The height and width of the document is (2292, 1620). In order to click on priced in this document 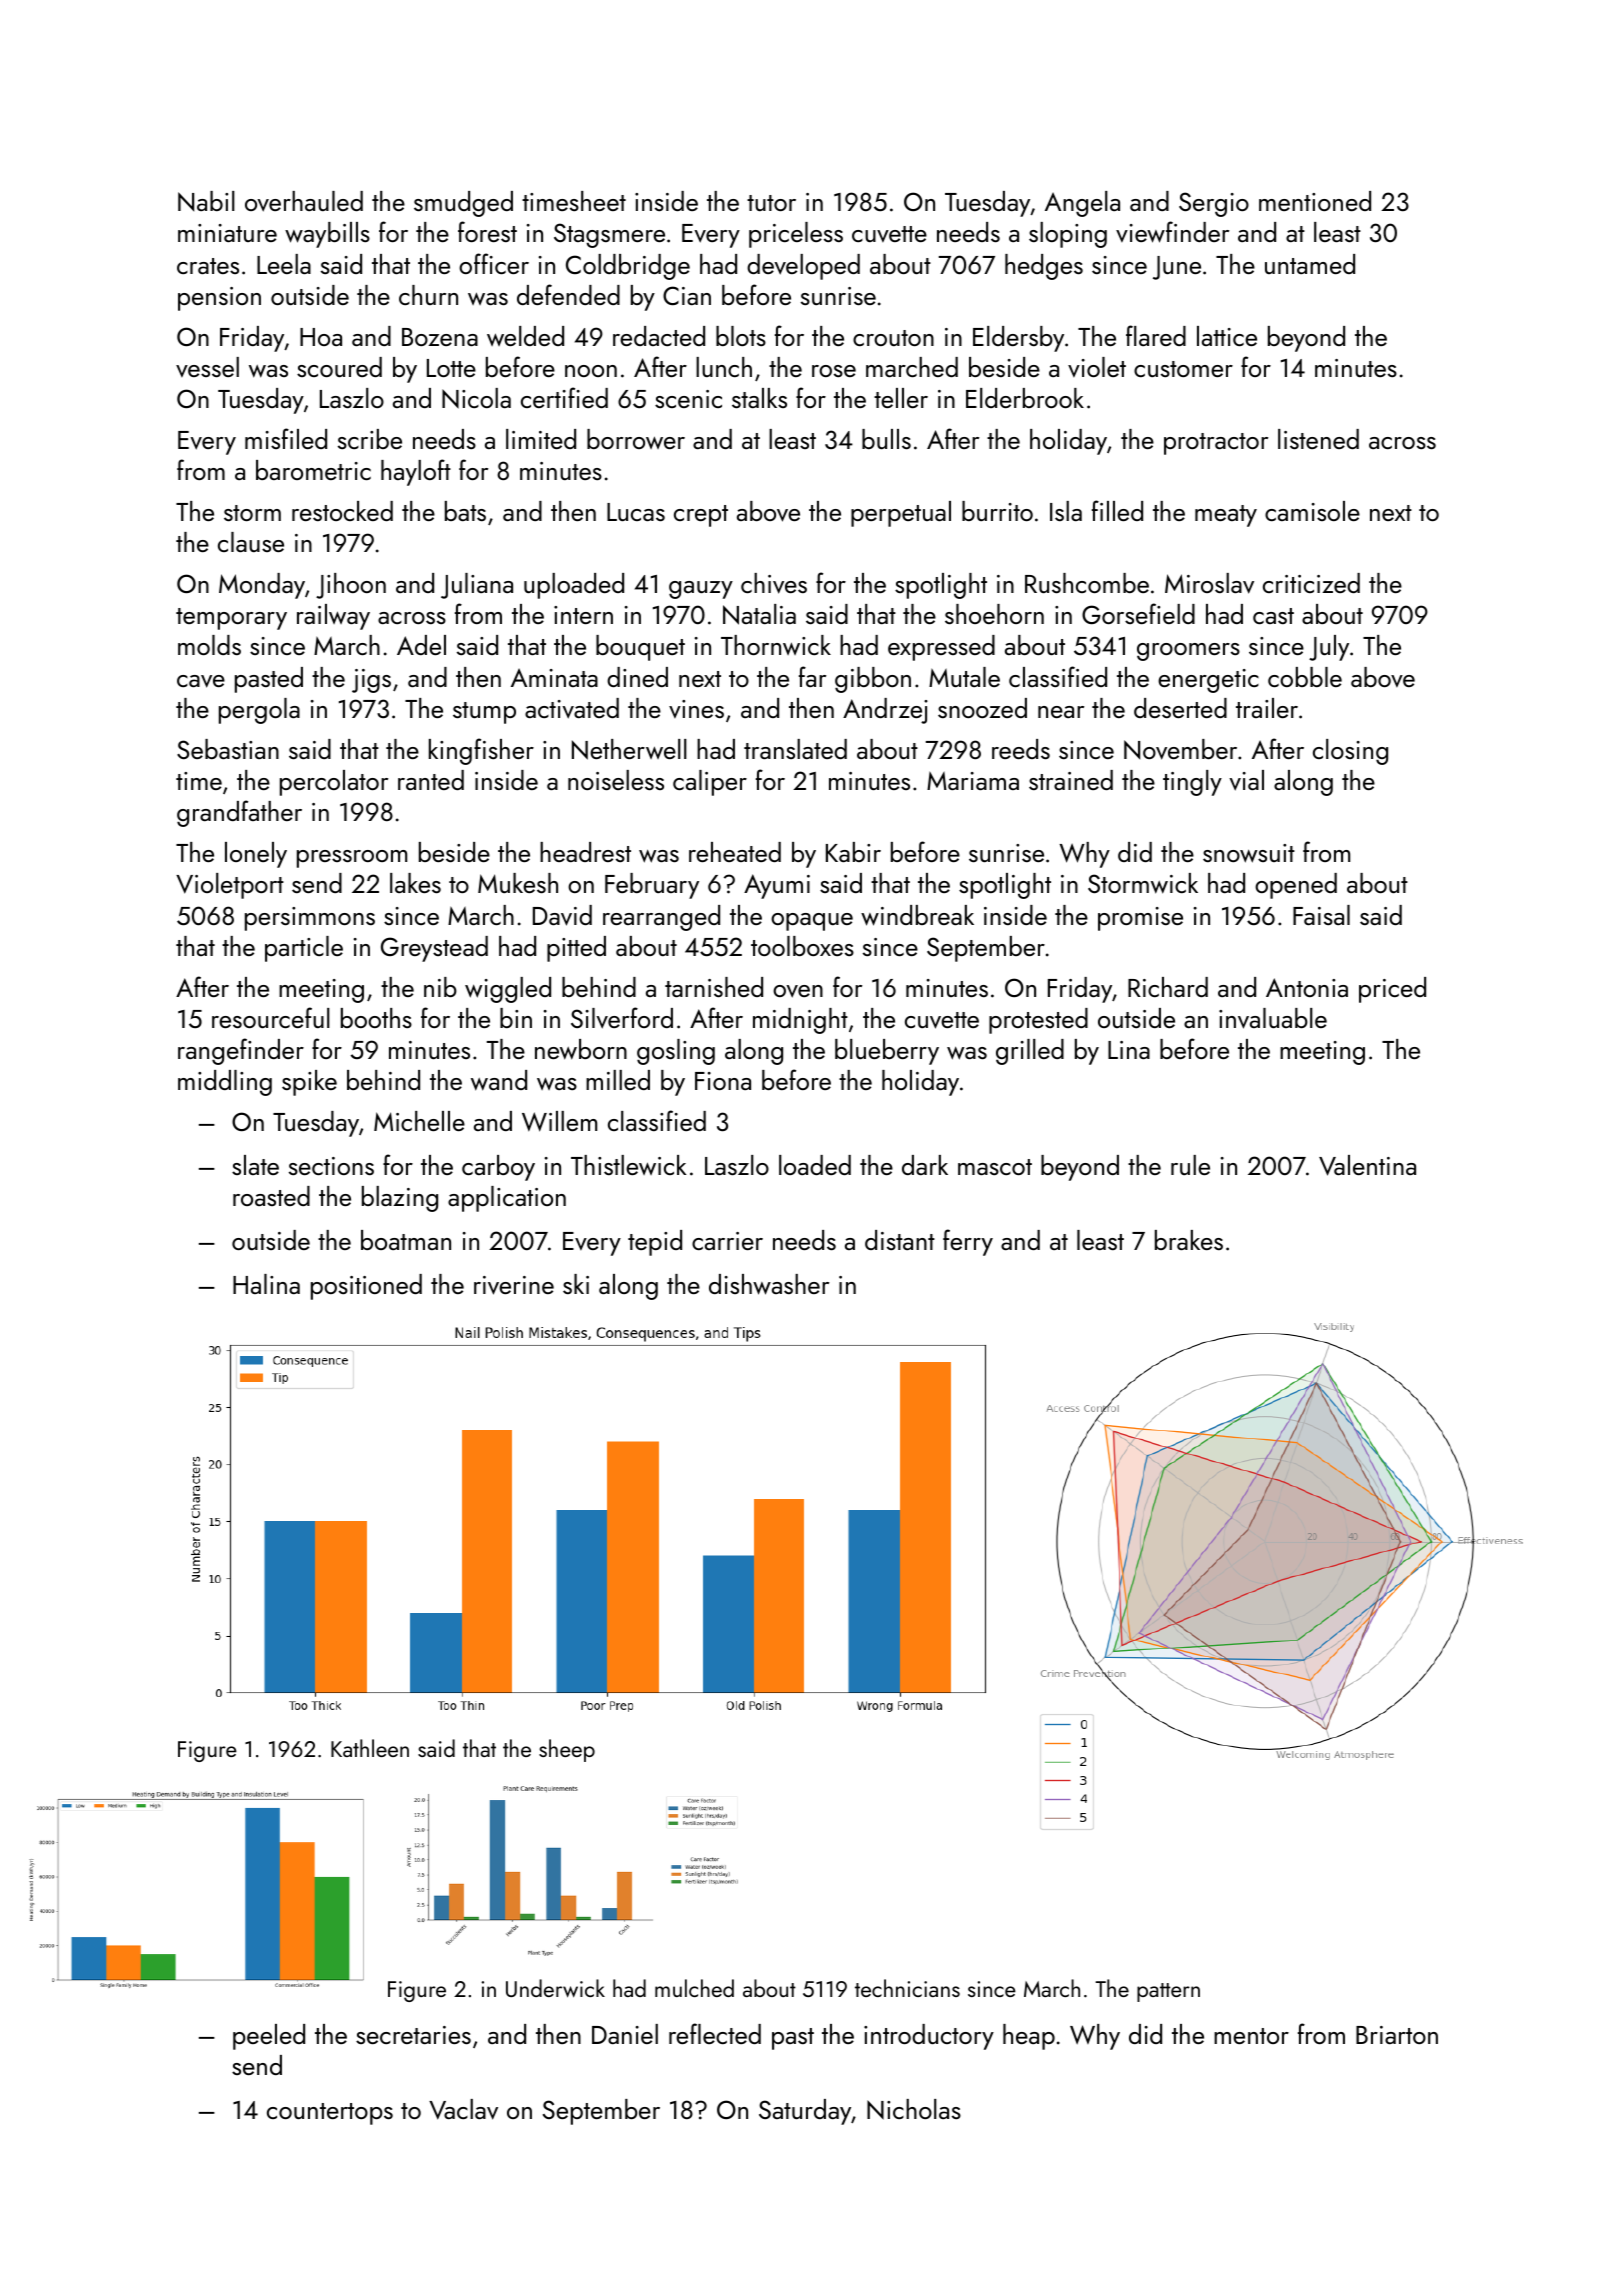, I will do `click(1392, 990)`.
